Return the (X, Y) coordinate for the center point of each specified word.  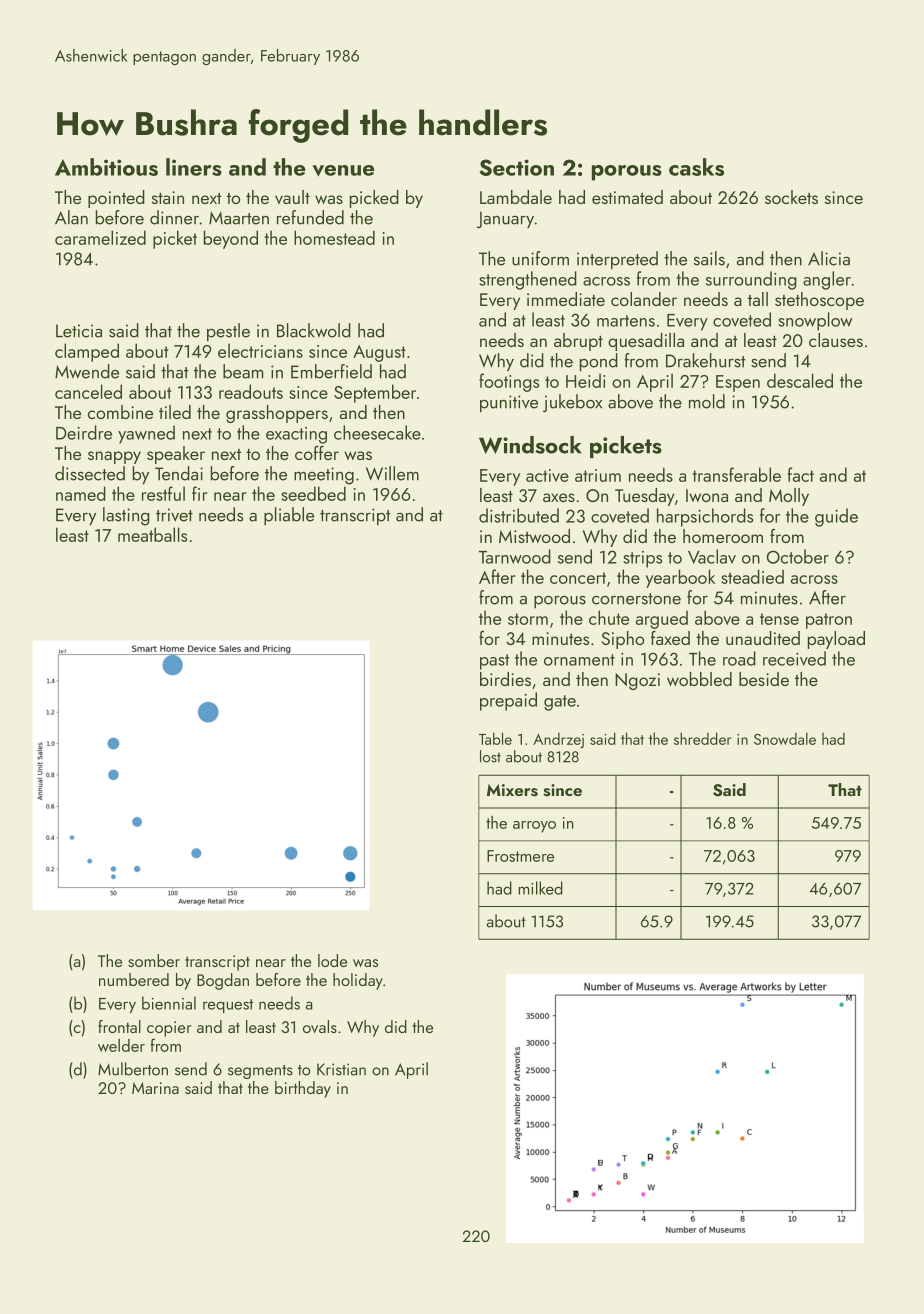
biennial (169, 1003)
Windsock (530, 445)
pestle (228, 332)
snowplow (815, 321)
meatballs (152, 534)
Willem (392, 473)
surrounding (751, 280)
